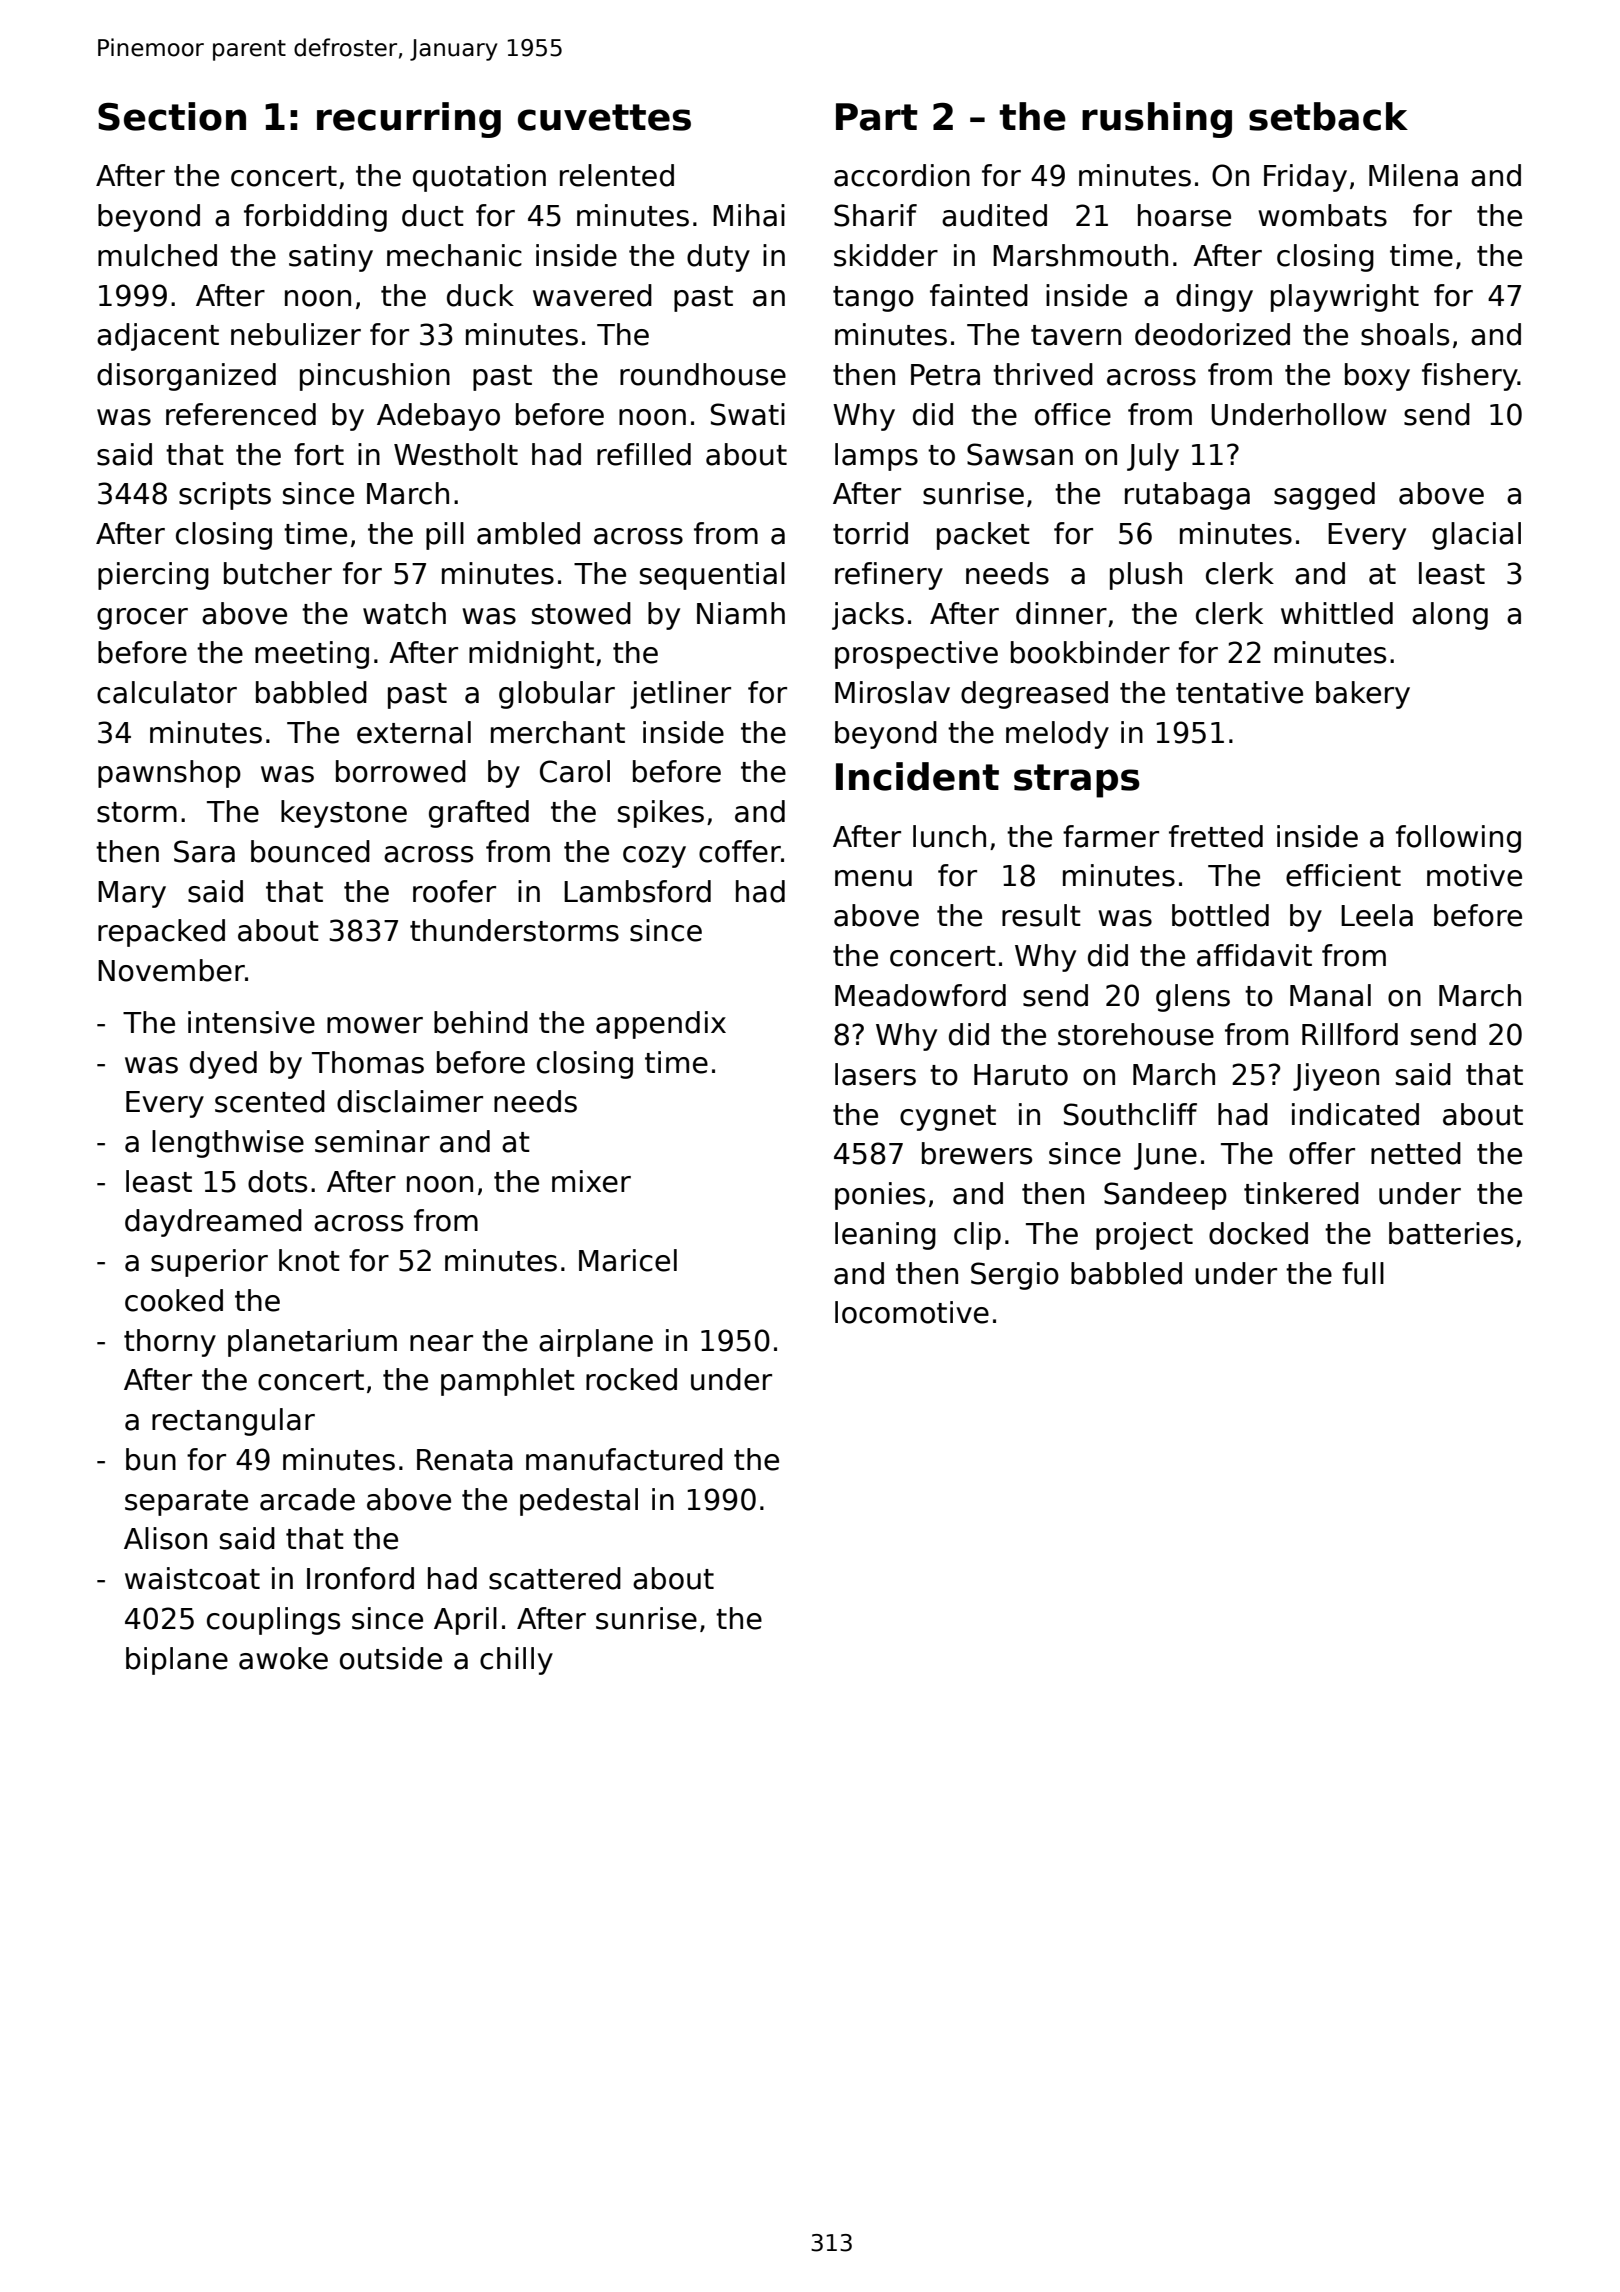 This screenshot has width=1620, height=2292. Describe the element at coordinates (445, 536) in the screenshot. I see `pill` at that location.
